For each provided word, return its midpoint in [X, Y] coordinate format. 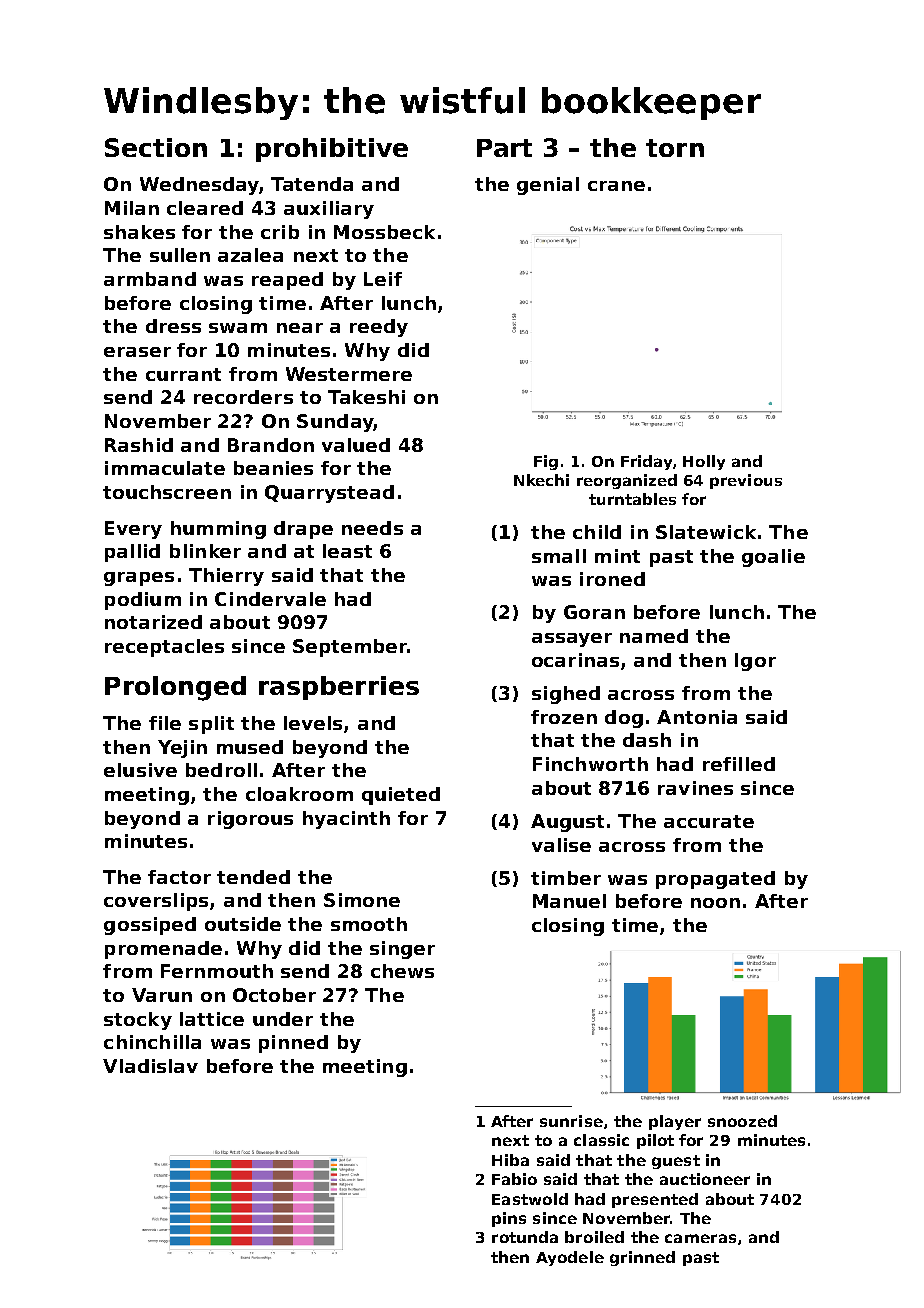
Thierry [226, 577]
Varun [162, 995]
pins [509, 1219]
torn [675, 148]
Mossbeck [384, 232]
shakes [139, 232]
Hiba [510, 1160]
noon [715, 903]
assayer [572, 640]
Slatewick [706, 532]
